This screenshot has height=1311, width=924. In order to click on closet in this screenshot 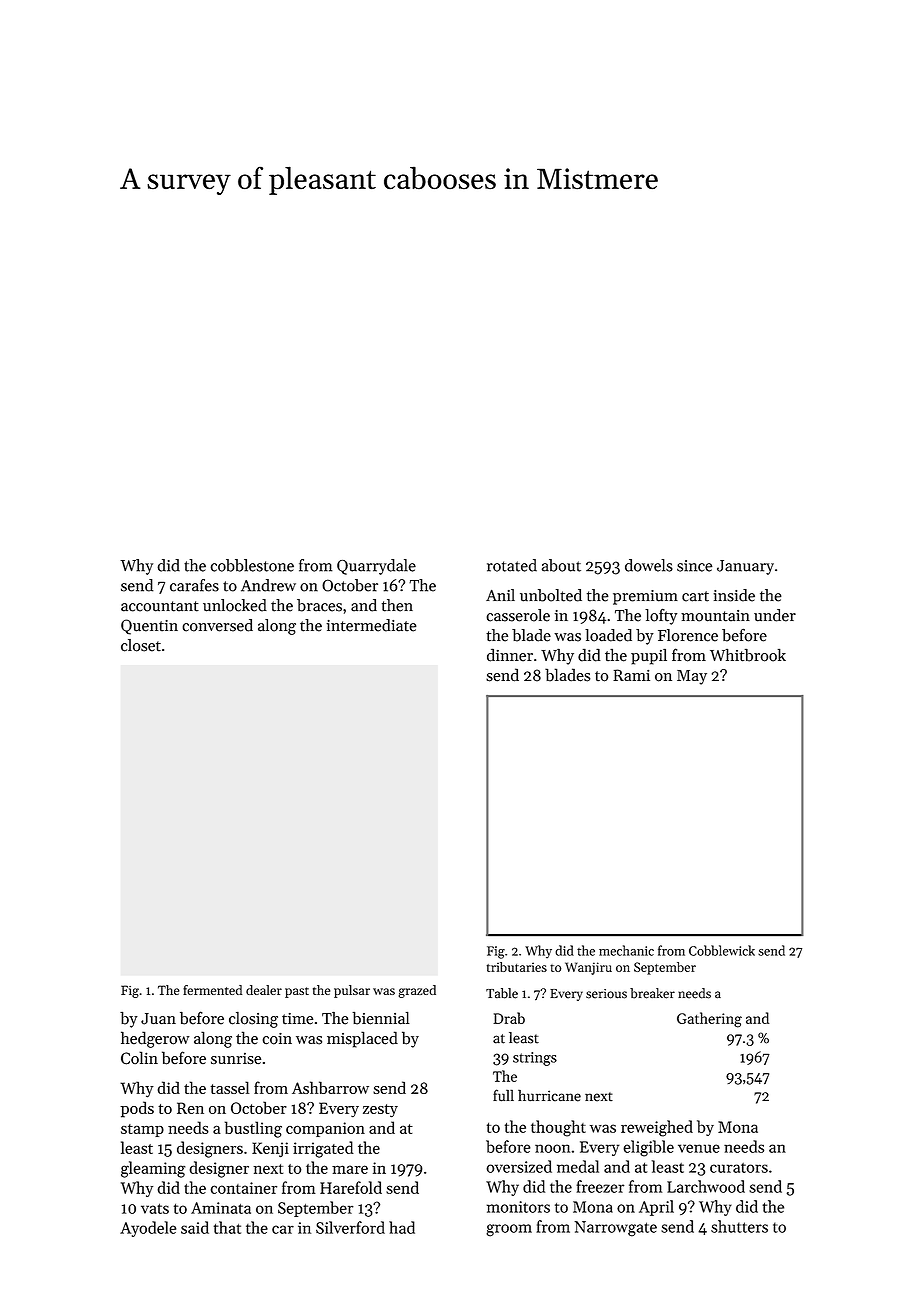, I will do `click(141, 645)`.
